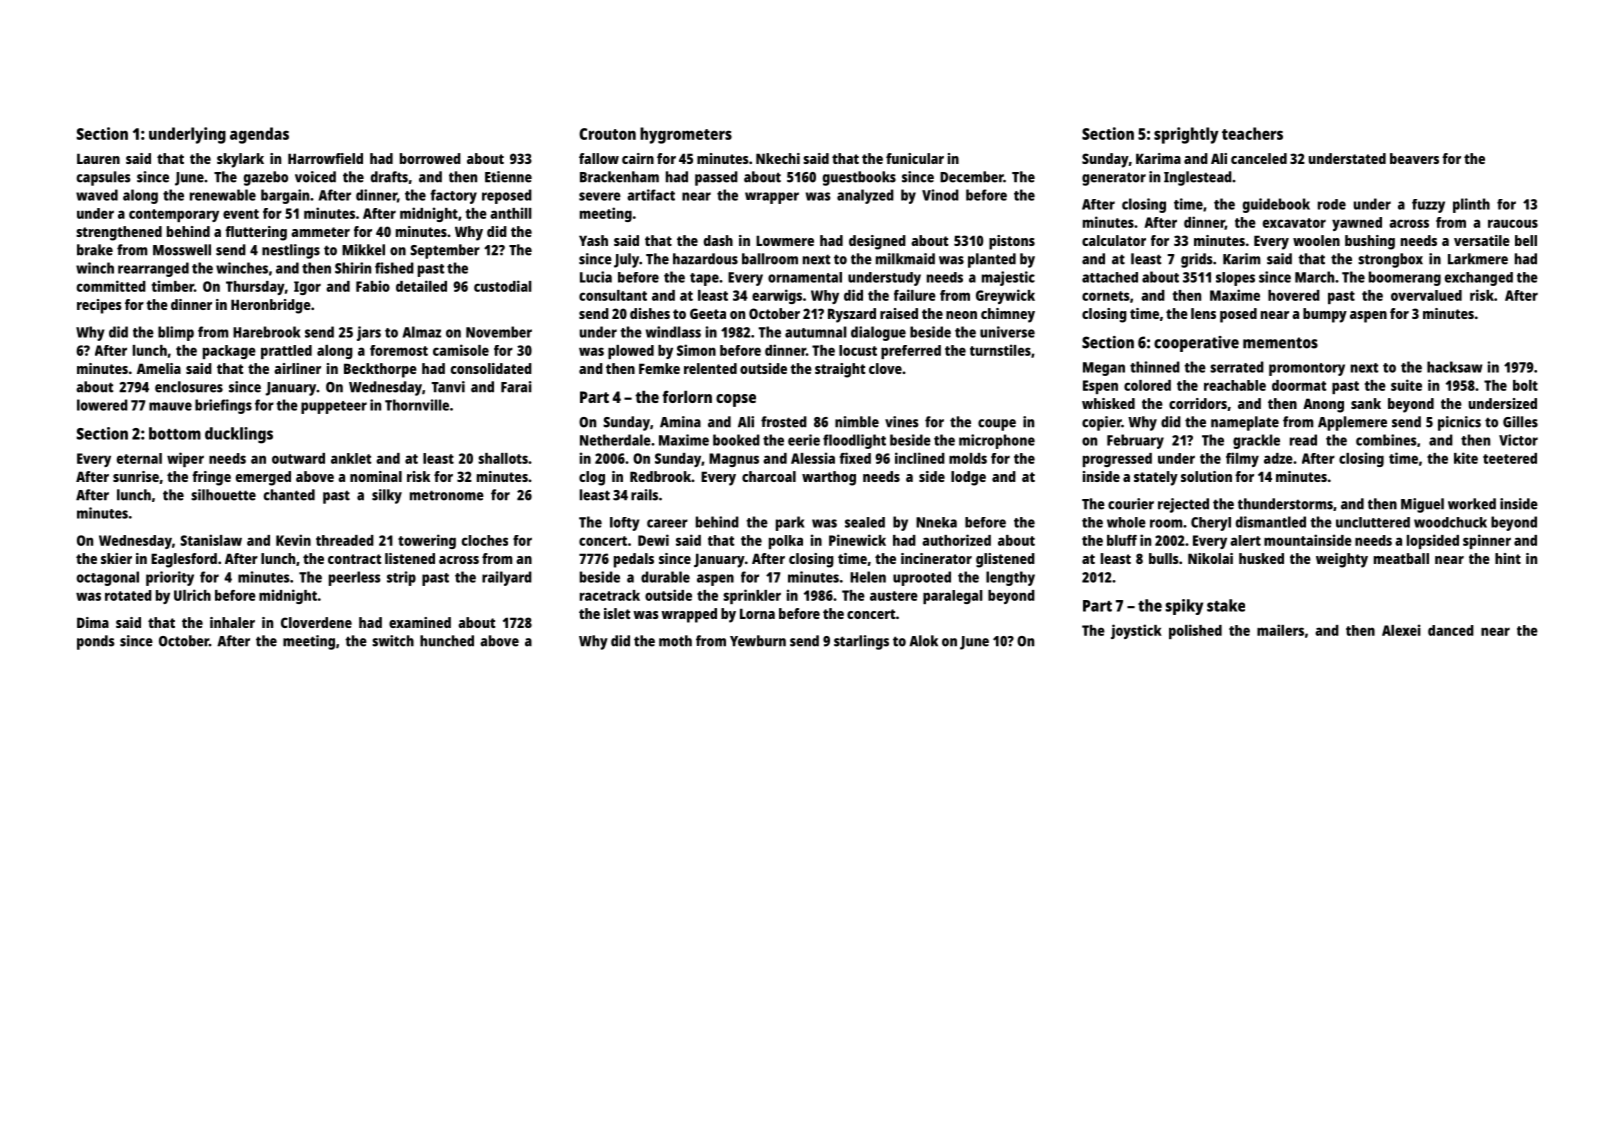  Describe the element at coordinates (259, 135) in the document. I see `agendas` at that location.
